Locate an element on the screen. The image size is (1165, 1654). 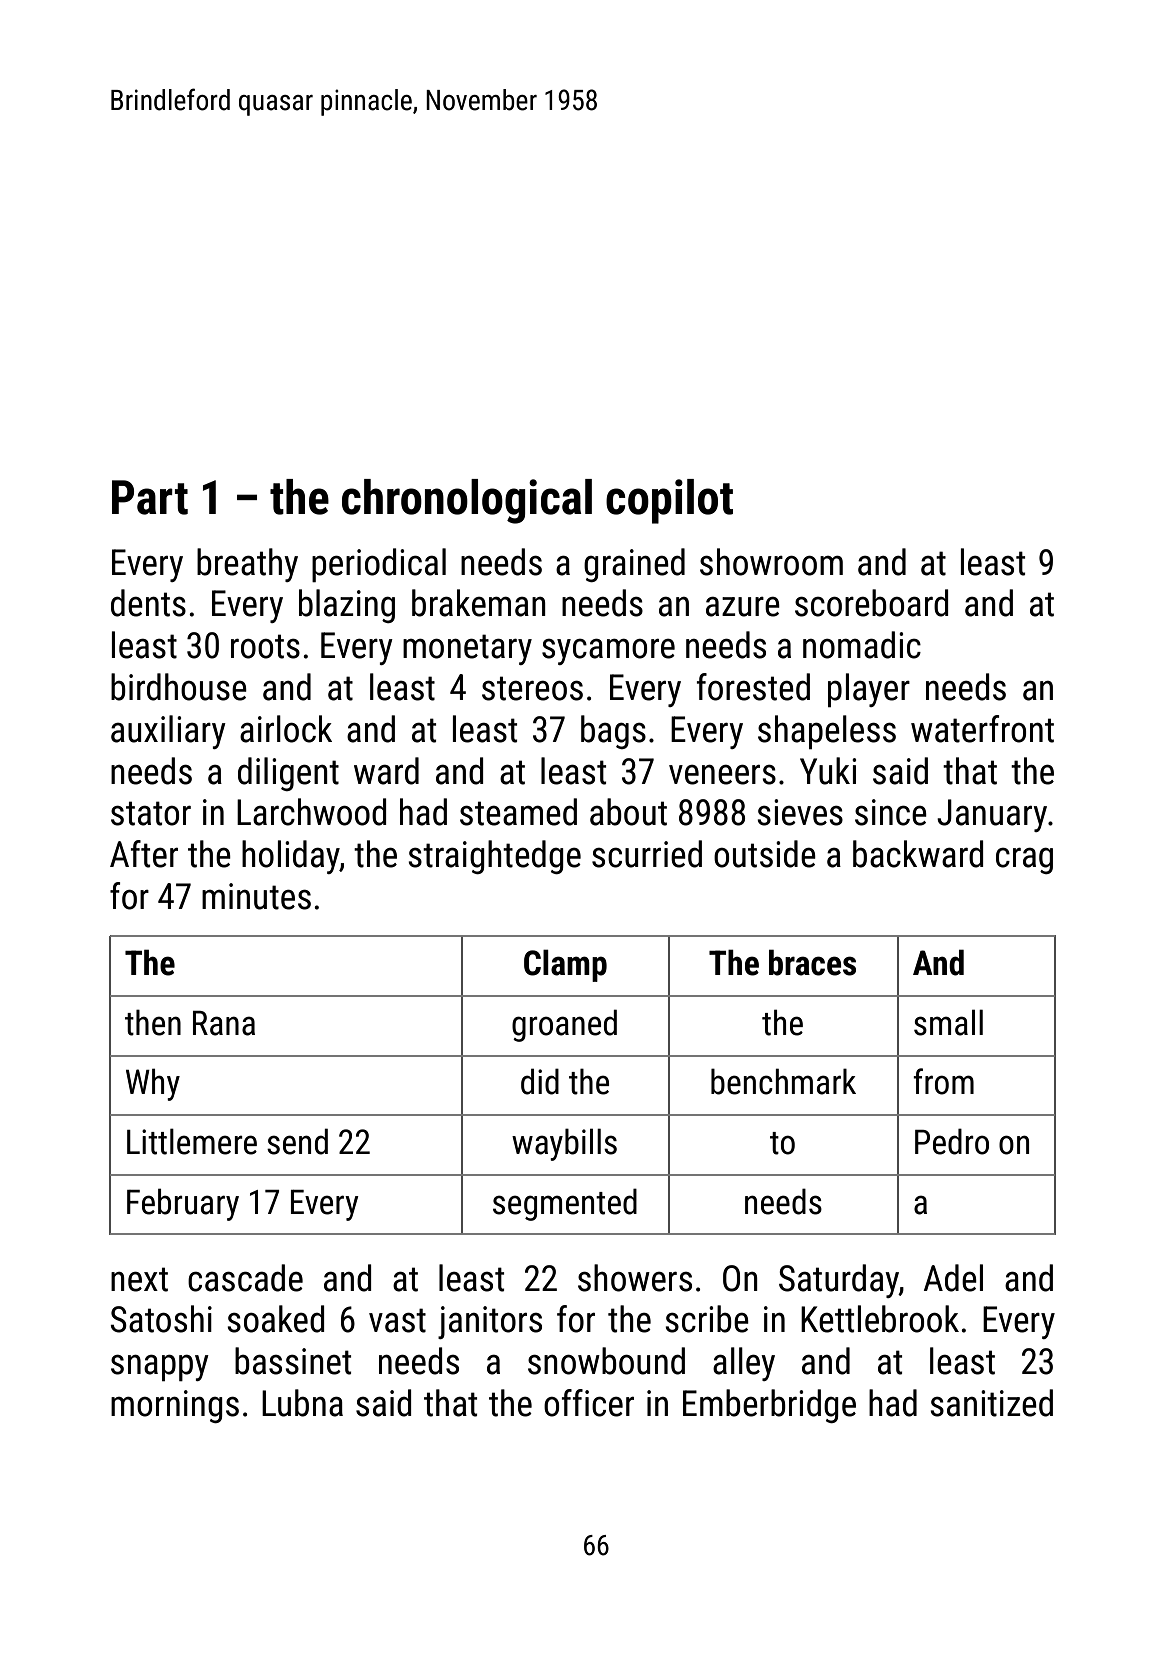
from is located at coordinates (943, 1081).
